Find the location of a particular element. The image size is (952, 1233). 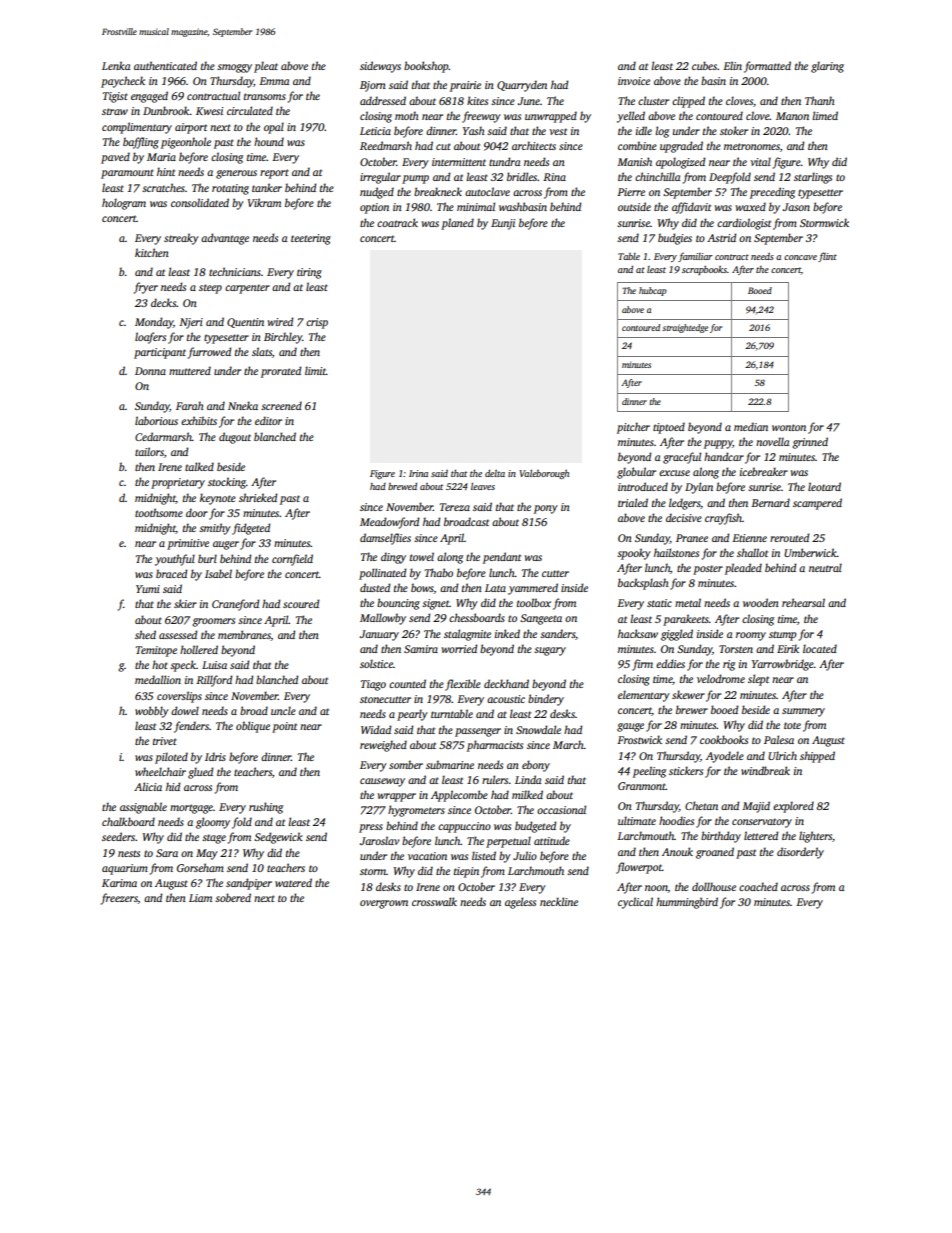

limit is located at coordinates (315, 370).
